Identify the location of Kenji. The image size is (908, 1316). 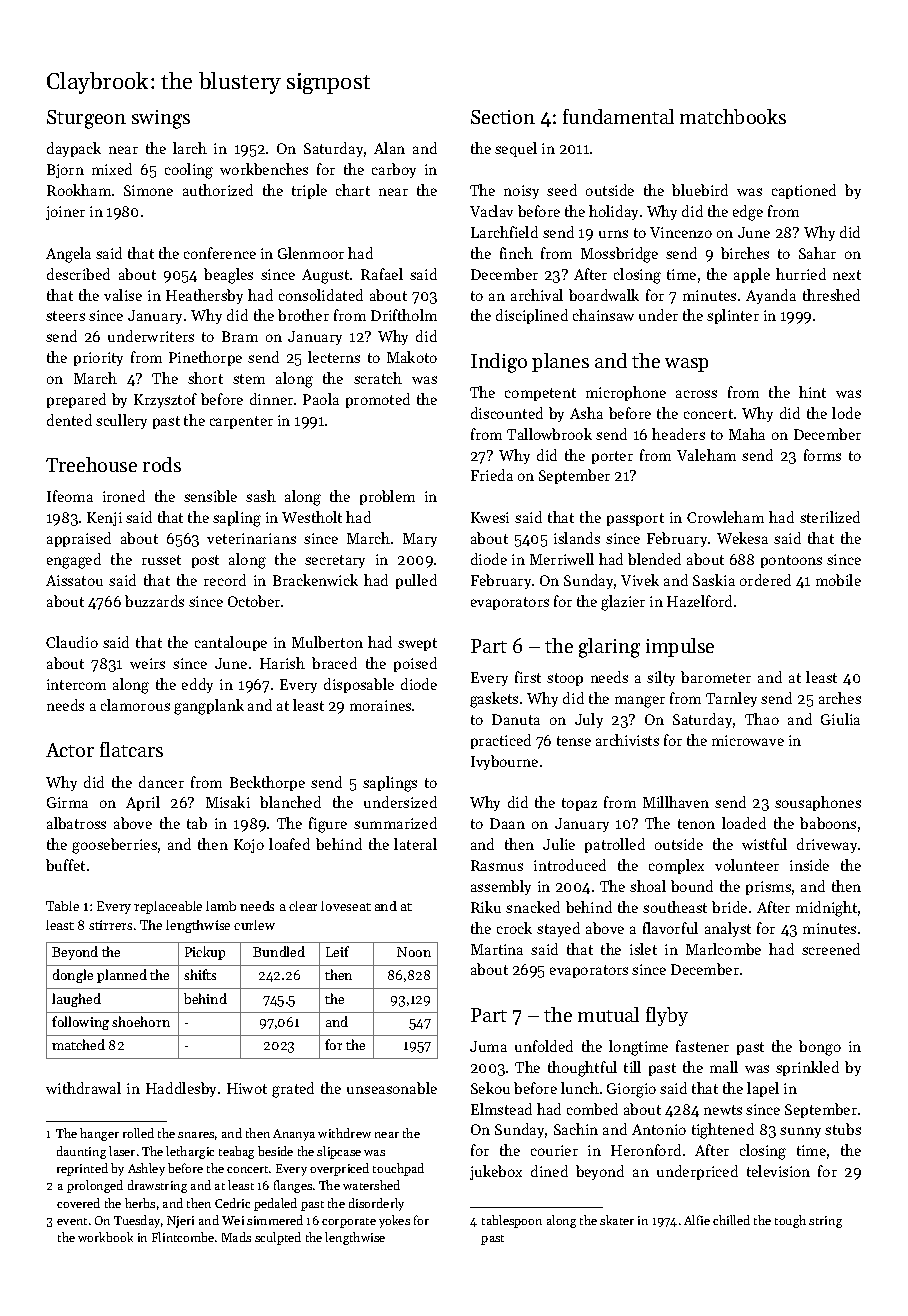
(104, 519).
